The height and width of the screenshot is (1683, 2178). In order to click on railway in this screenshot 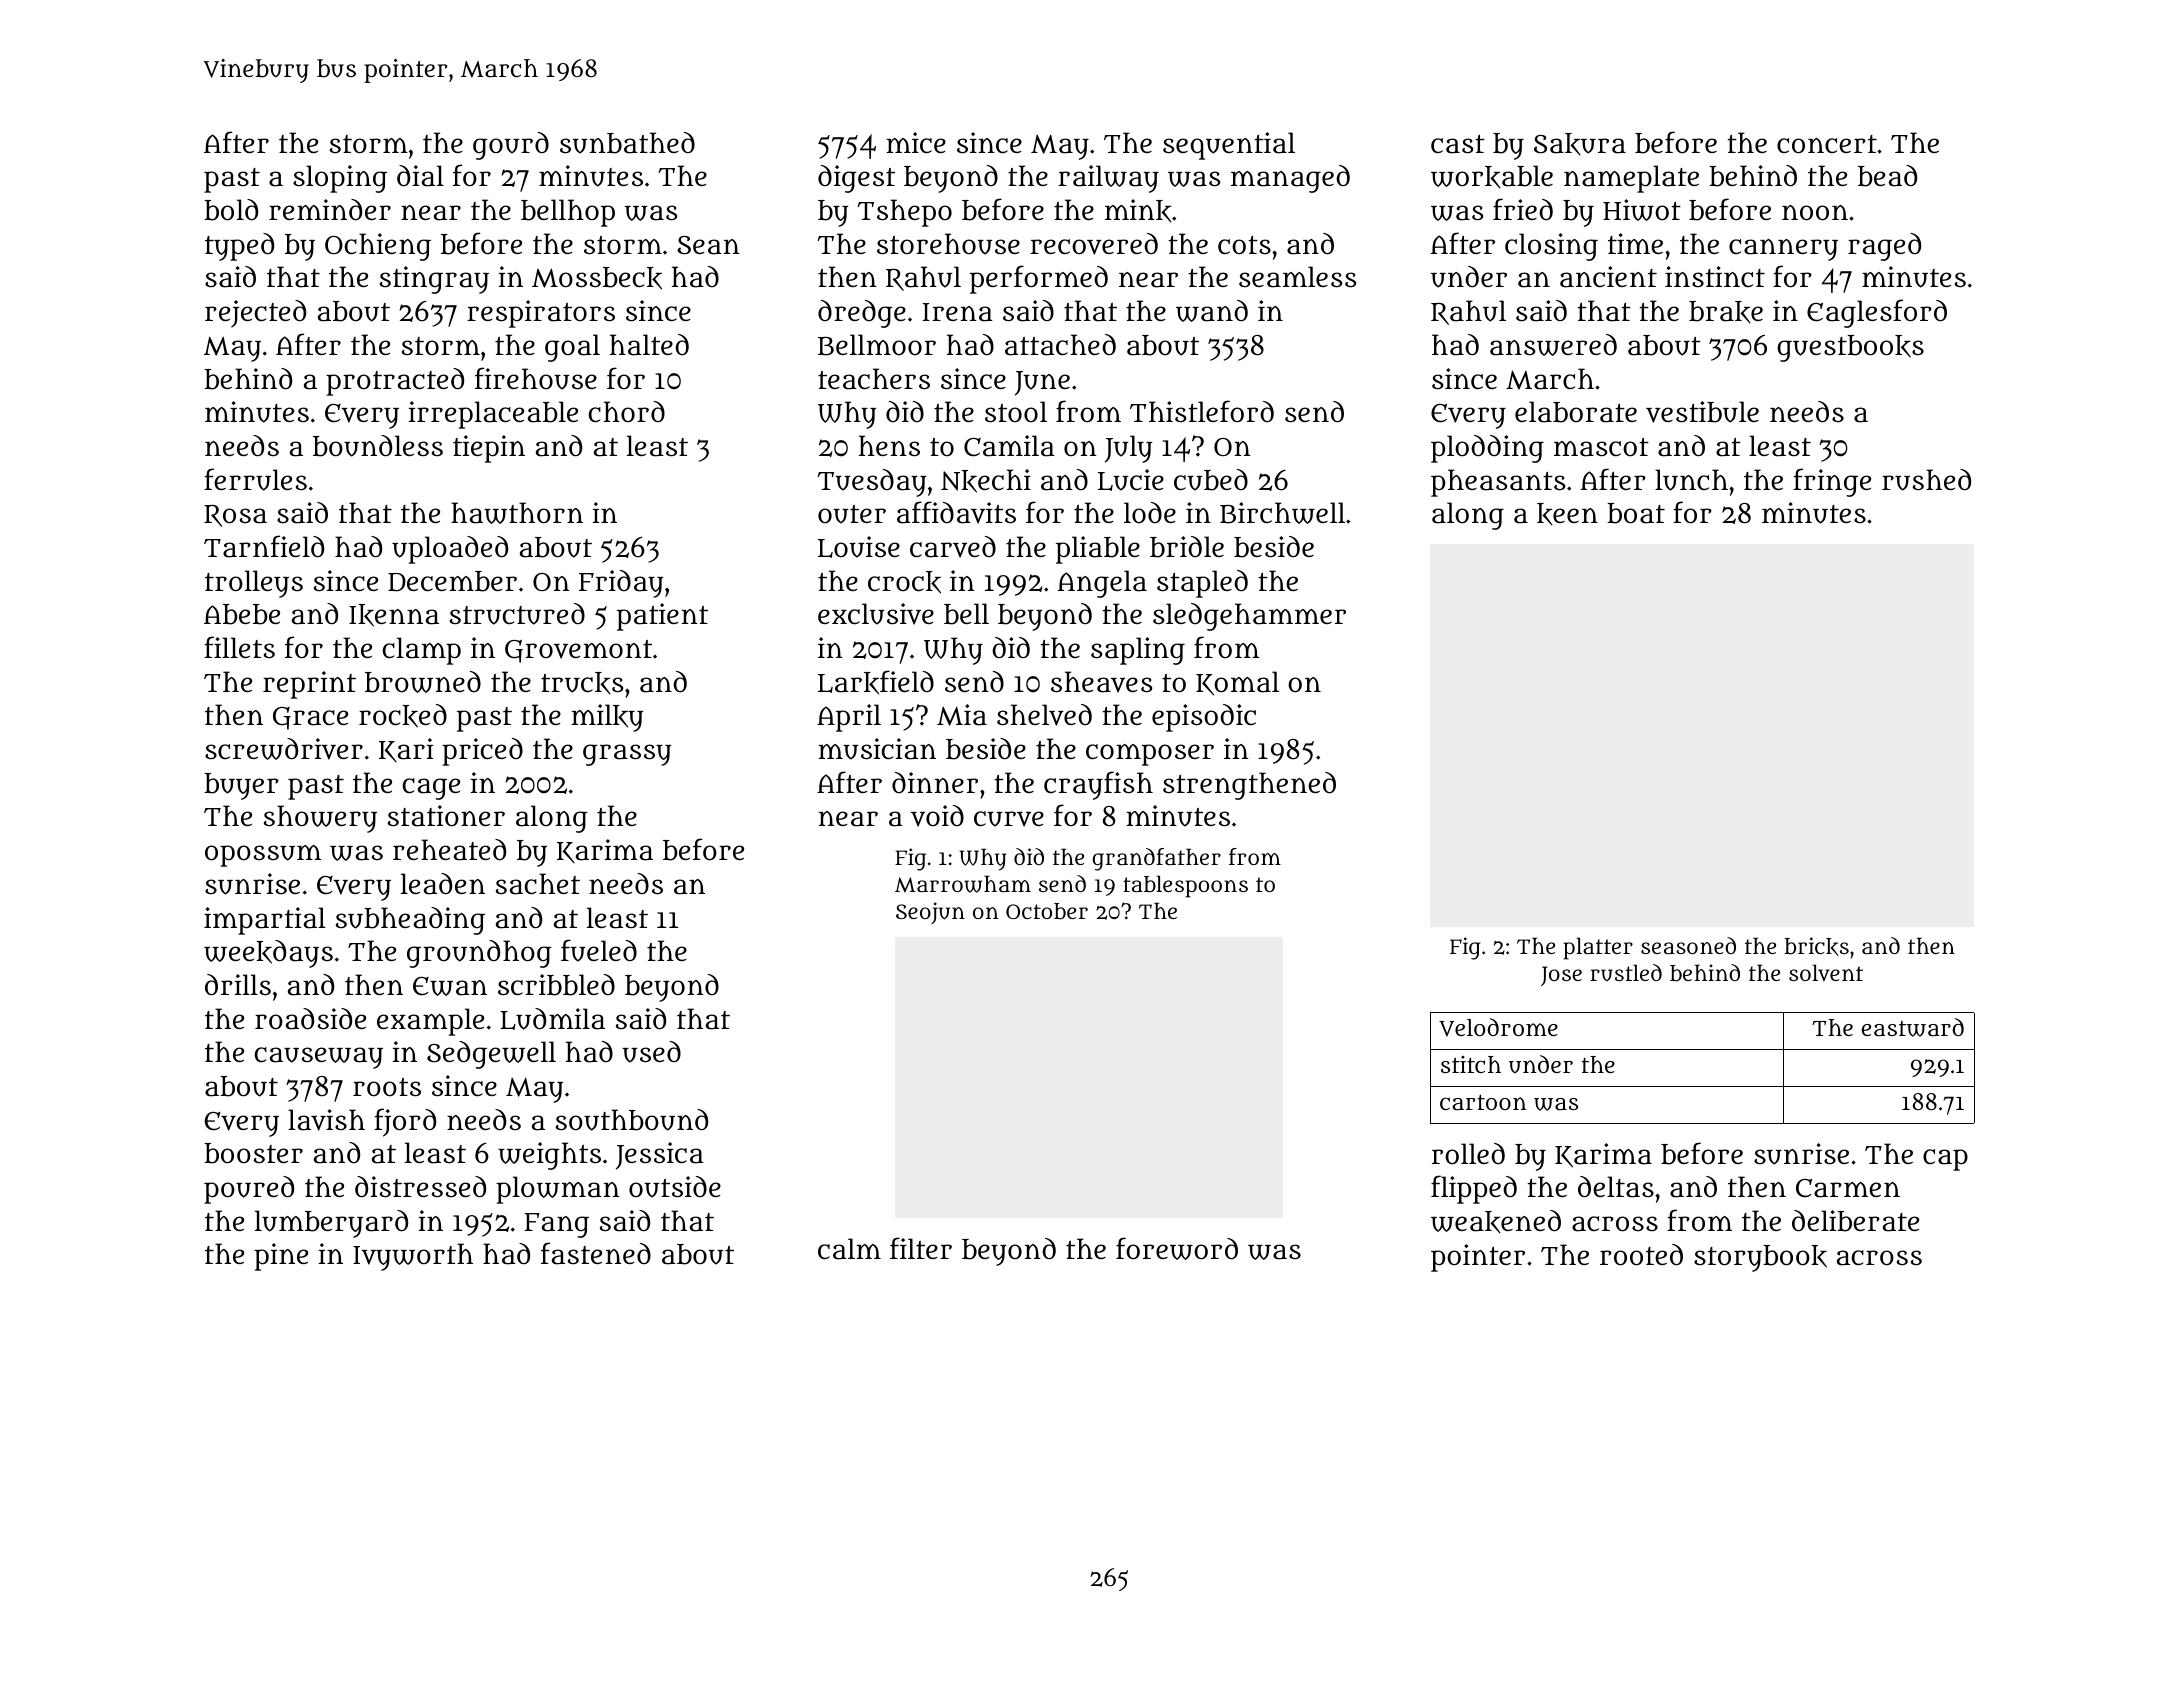, I will do `click(1108, 179)`.
